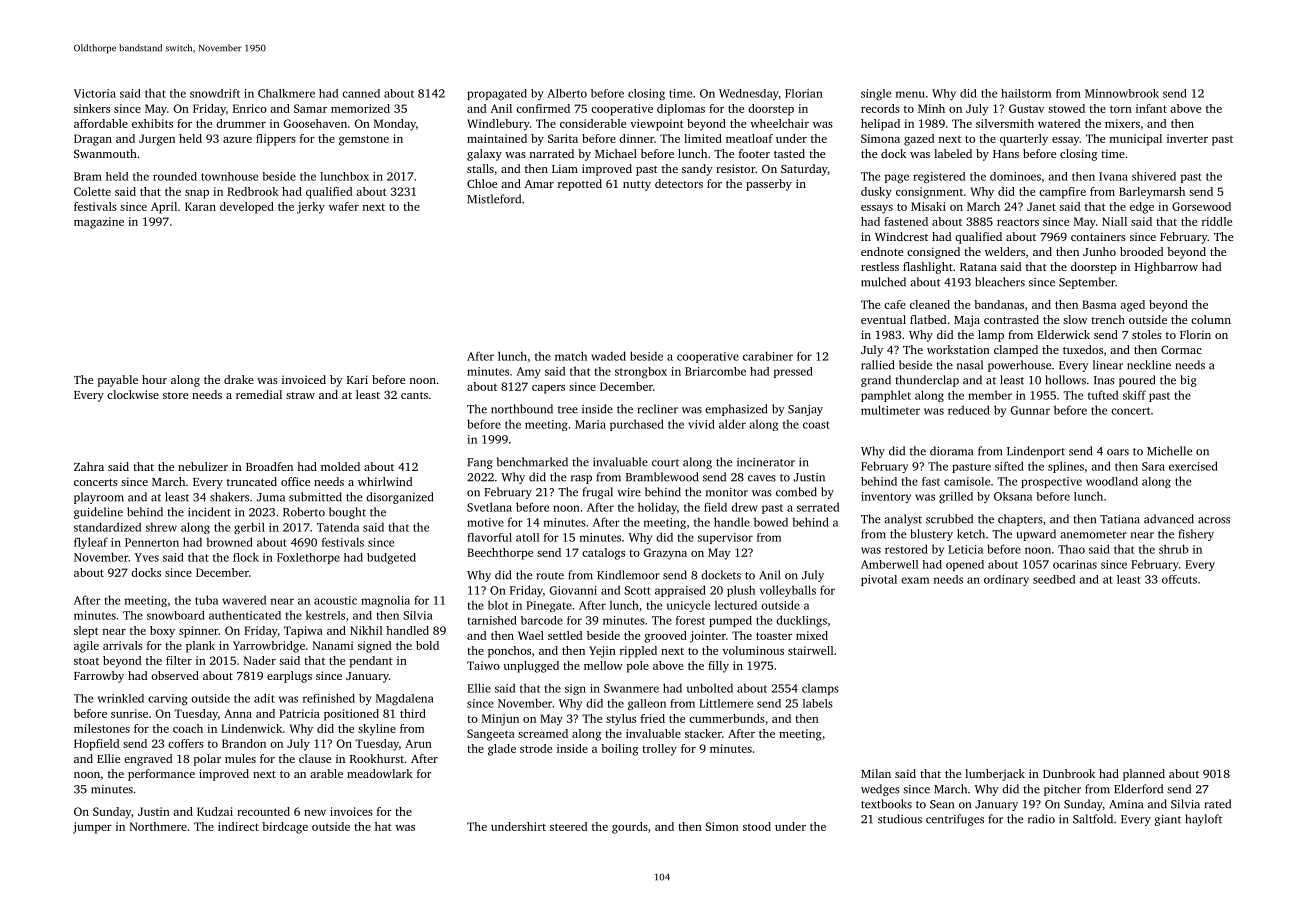 This document has height=924, width=1308. Describe the element at coordinates (1087, 283) in the document. I see `September` at that location.
